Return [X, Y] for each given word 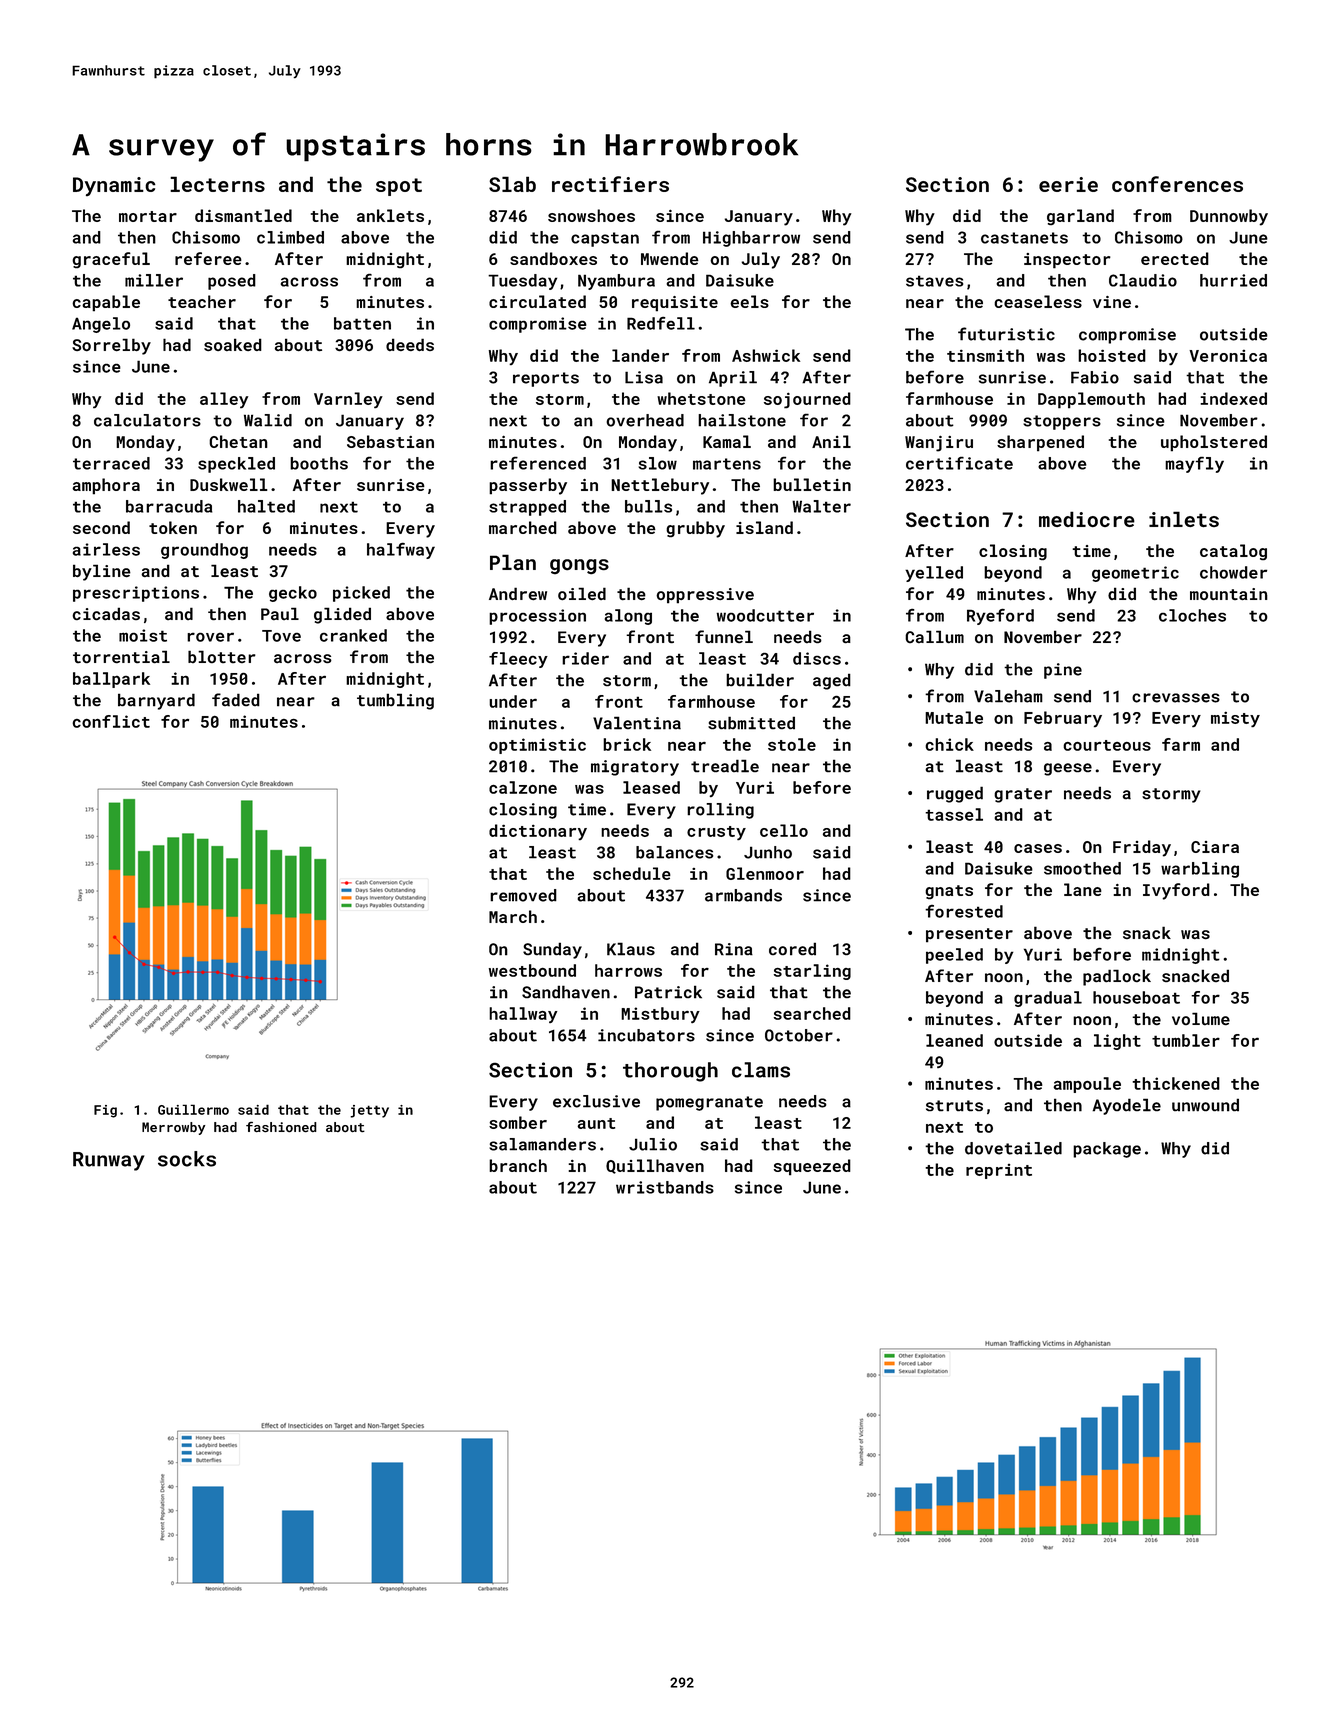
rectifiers [610, 184]
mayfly [1194, 465]
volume [1201, 1018]
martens [727, 464]
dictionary [538, 832]
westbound [532, 970]
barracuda [169, 506]
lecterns [217, 184]
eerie [1068, 184]
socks [187, 1159]
